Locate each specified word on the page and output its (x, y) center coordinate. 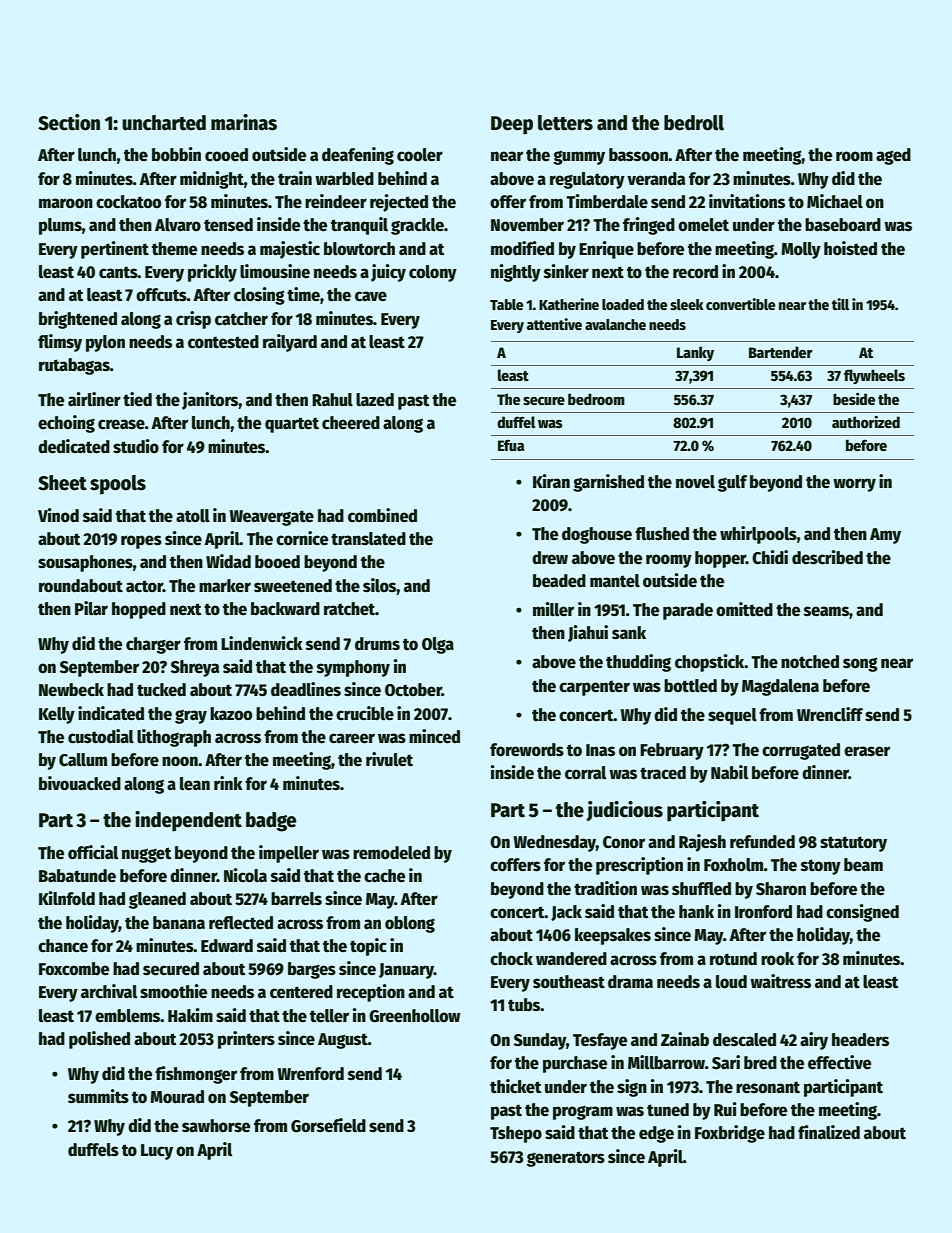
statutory (853, 844)
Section (69, 122)
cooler (420, 155)
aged (893, 156)
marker (225, 586)
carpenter (594, 688)
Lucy (157, 1152)
